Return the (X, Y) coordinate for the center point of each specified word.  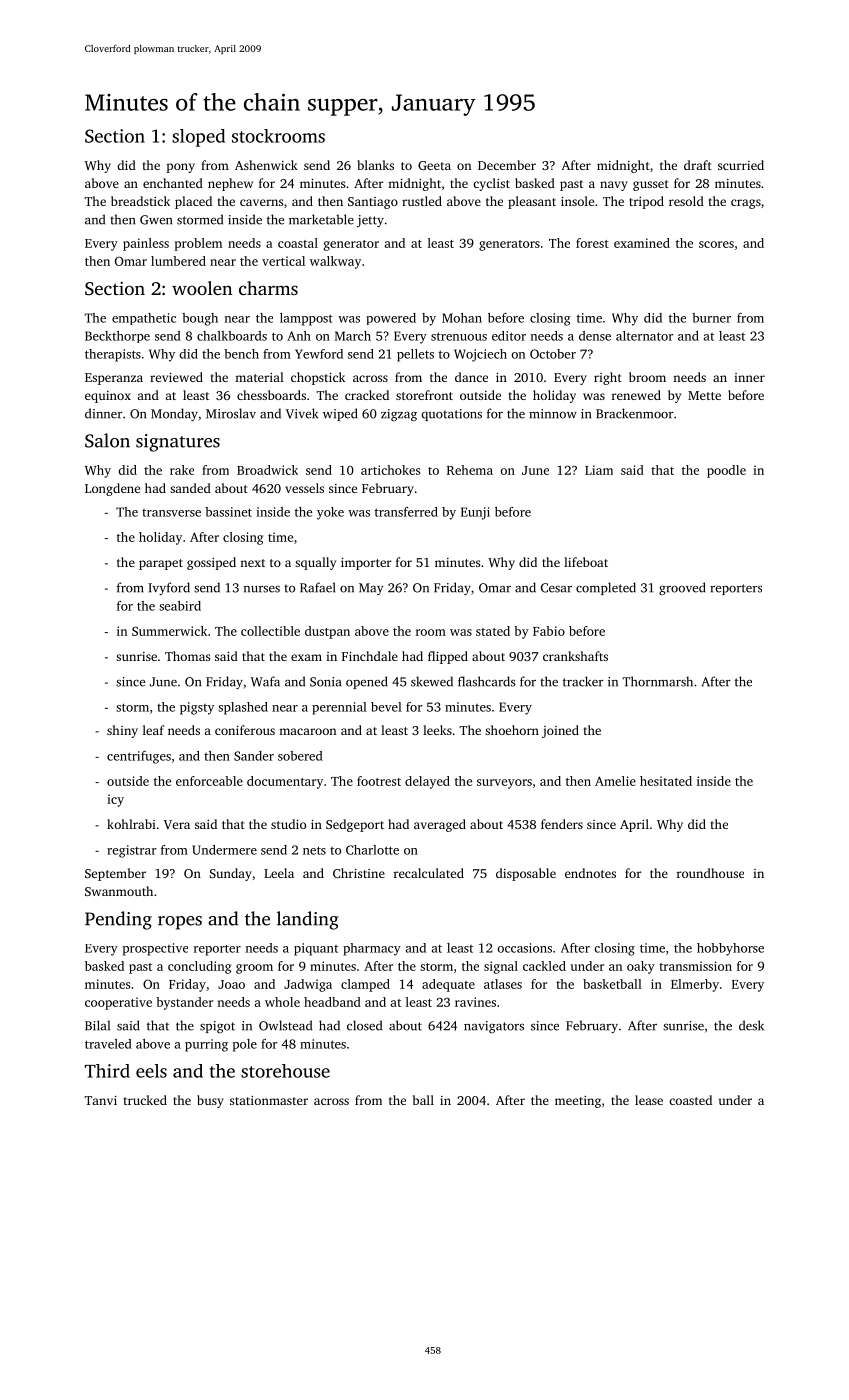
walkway (335, 262)
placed (193, 202)
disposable (526, 874)
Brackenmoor (635, 413)
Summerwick (169, 631)
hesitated (666, 781)
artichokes (390, 470)
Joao (231, 984)
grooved (682, 588)
